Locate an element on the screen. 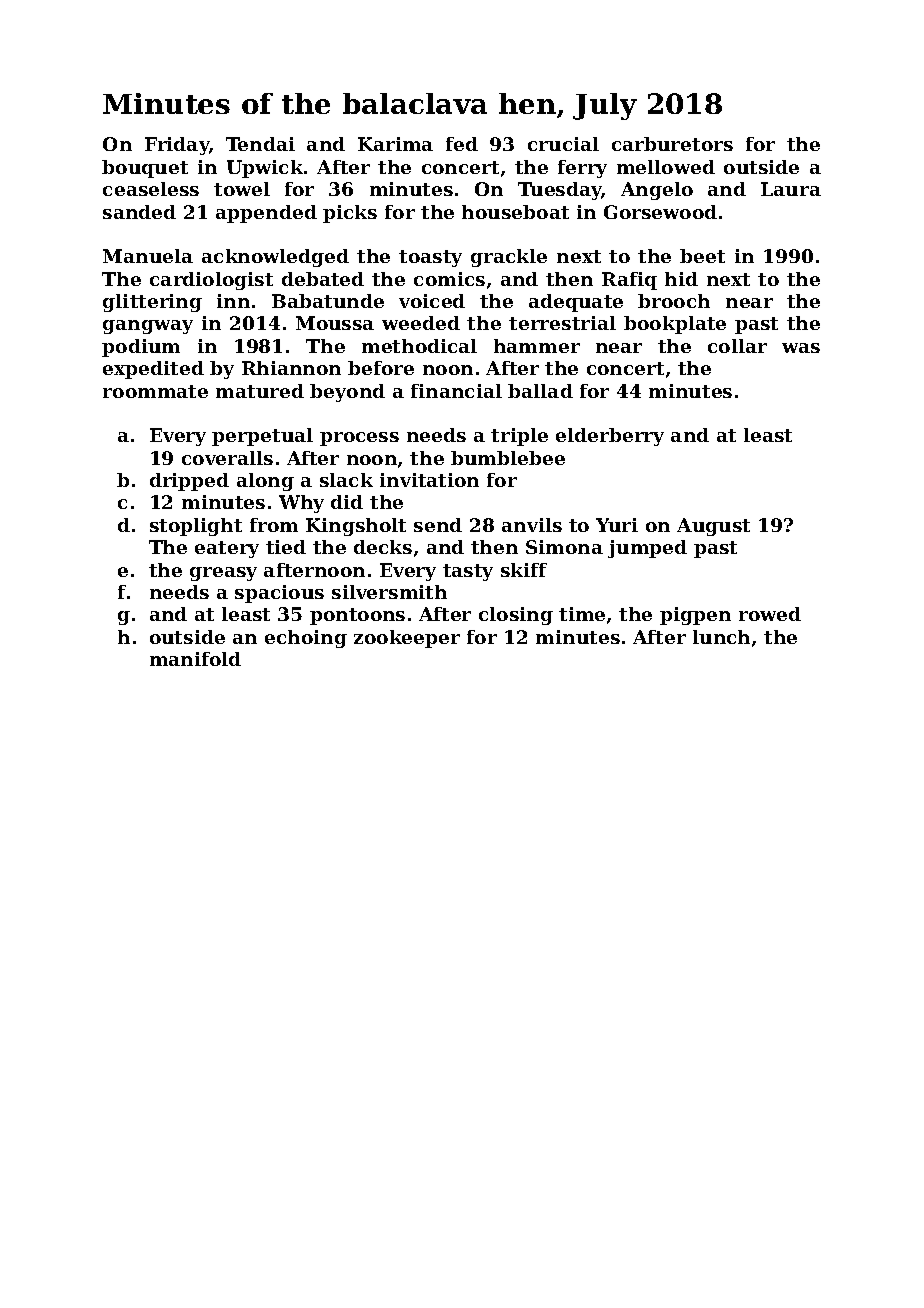  from is located at coordinates (274, 525).
